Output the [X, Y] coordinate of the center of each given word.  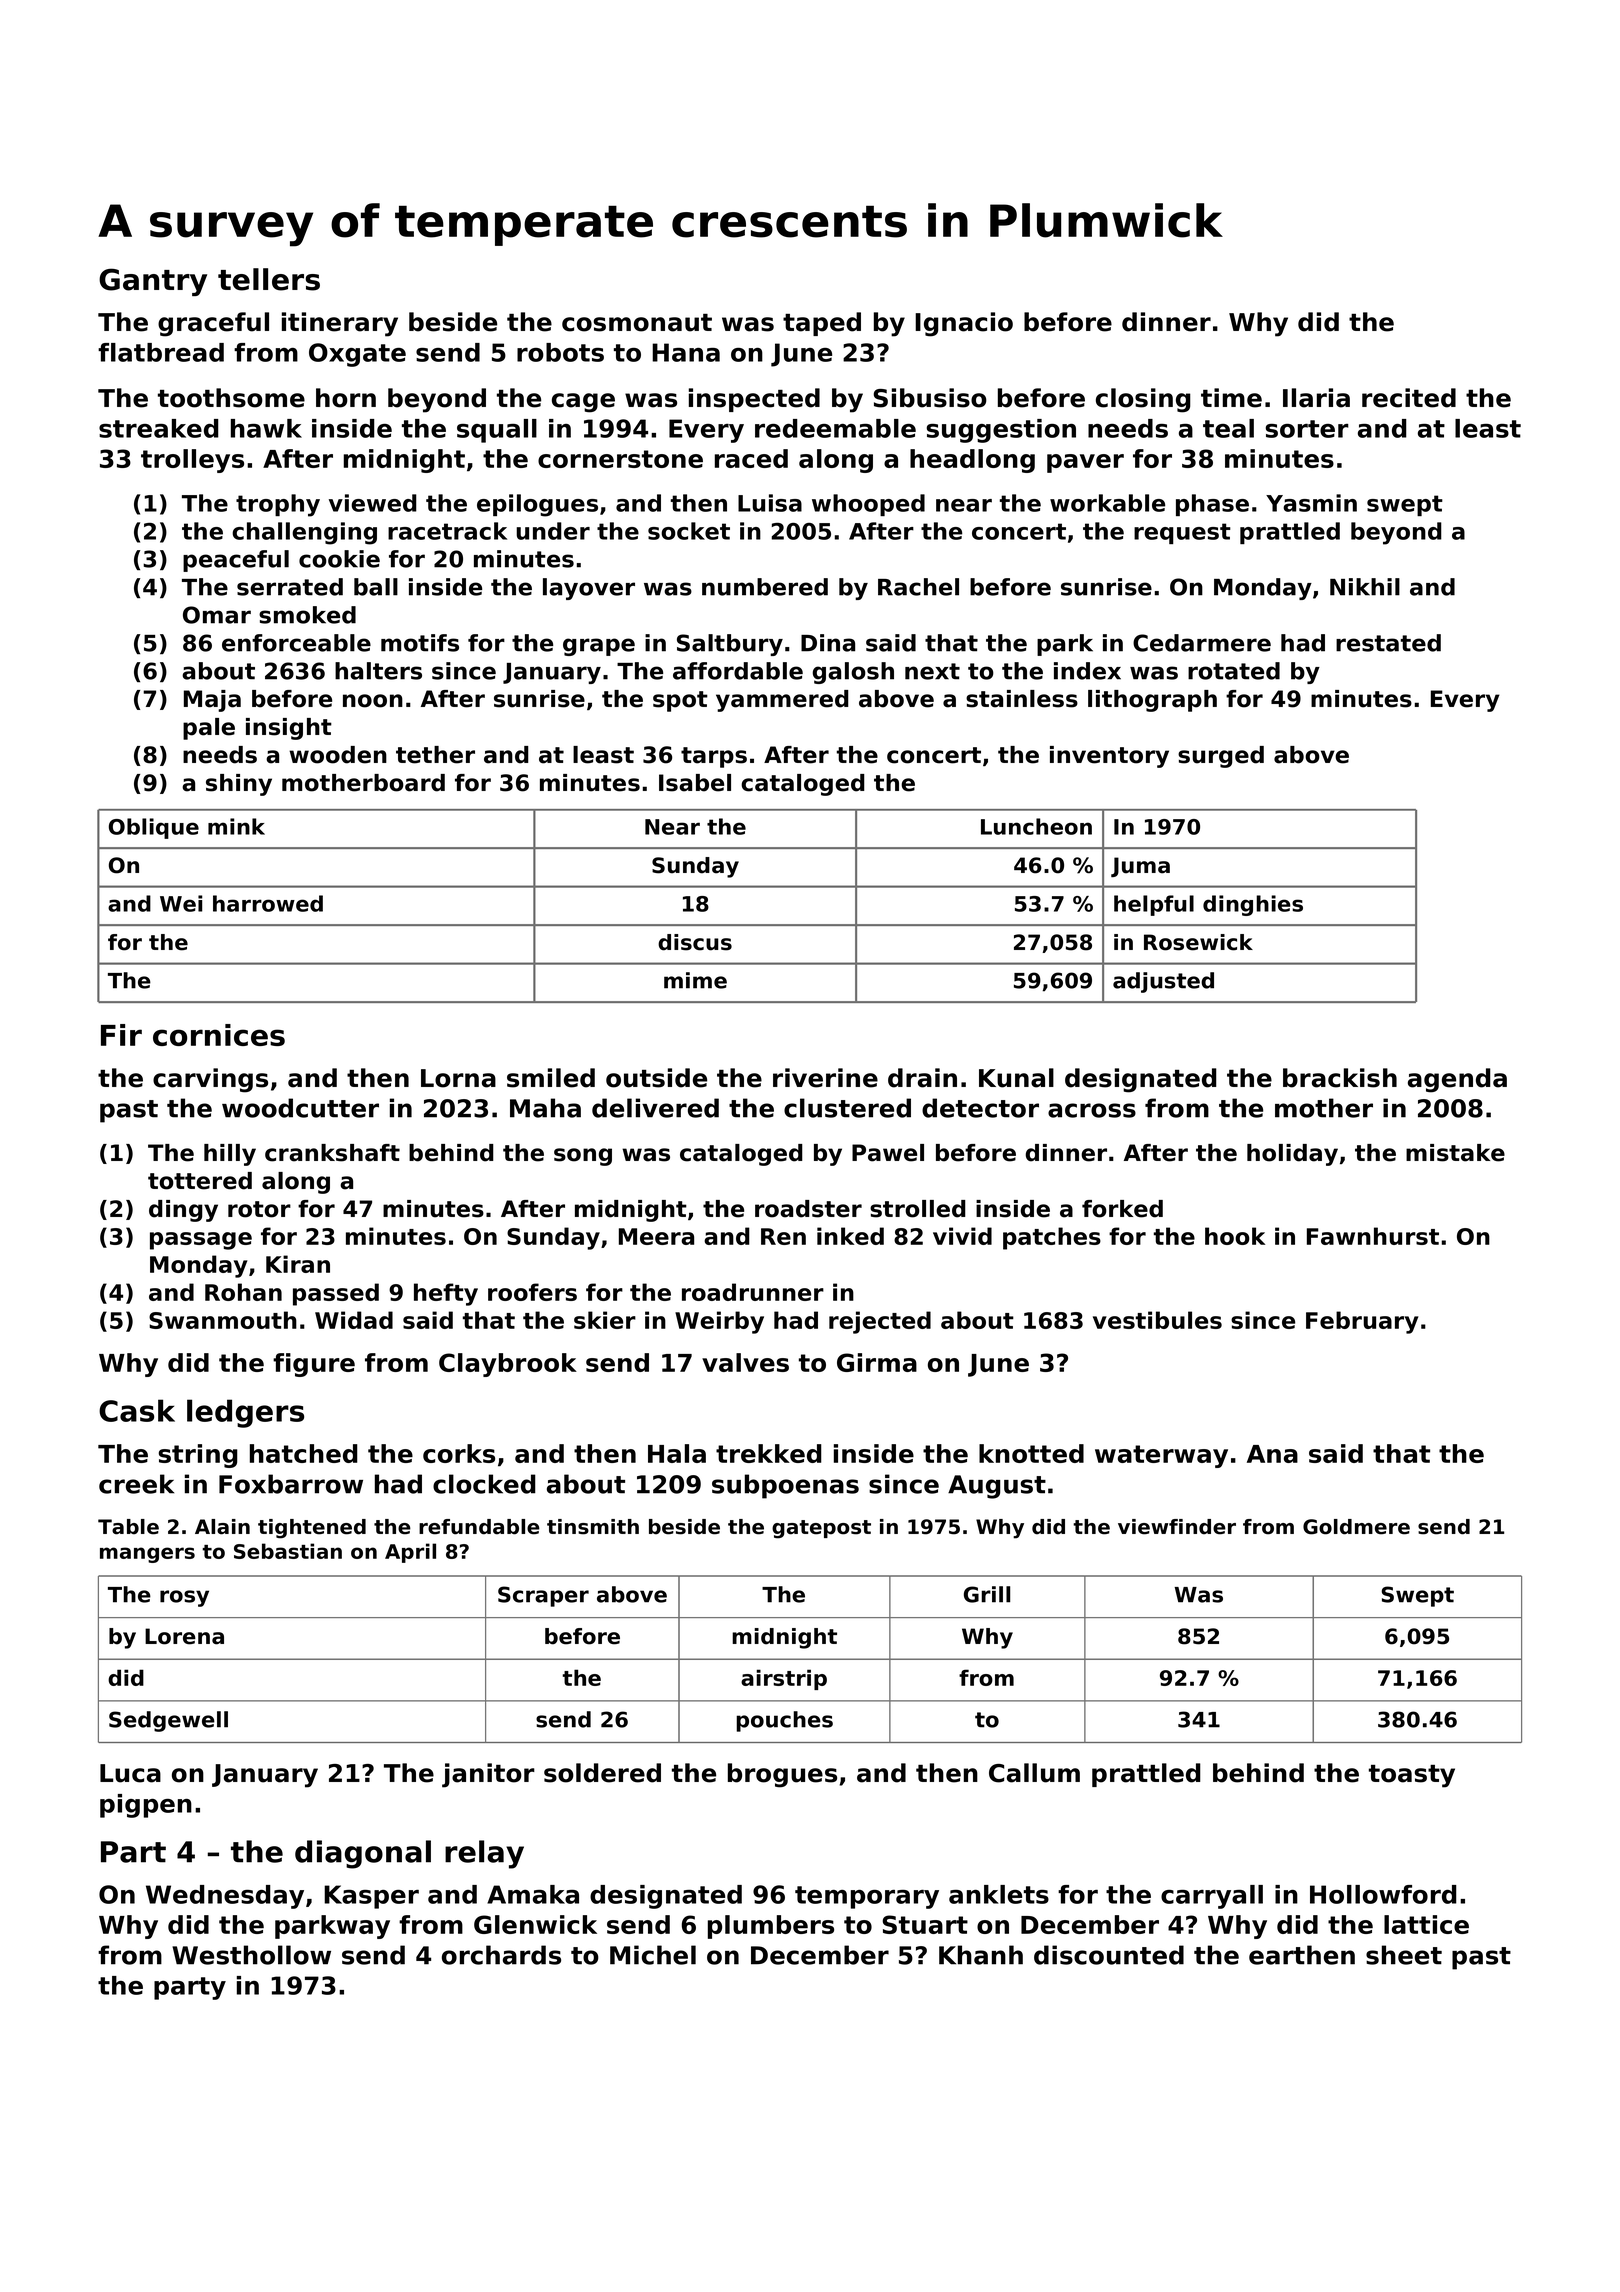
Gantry [153, 282]
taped [822, 324]
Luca [130, 1773]
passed [336, 1294]
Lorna [458, 1078]
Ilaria [1316, 398]
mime [695, 980]
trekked [769, 1453]
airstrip [784, 1679]
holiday [1292, 1155]
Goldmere [1356, 1527]
